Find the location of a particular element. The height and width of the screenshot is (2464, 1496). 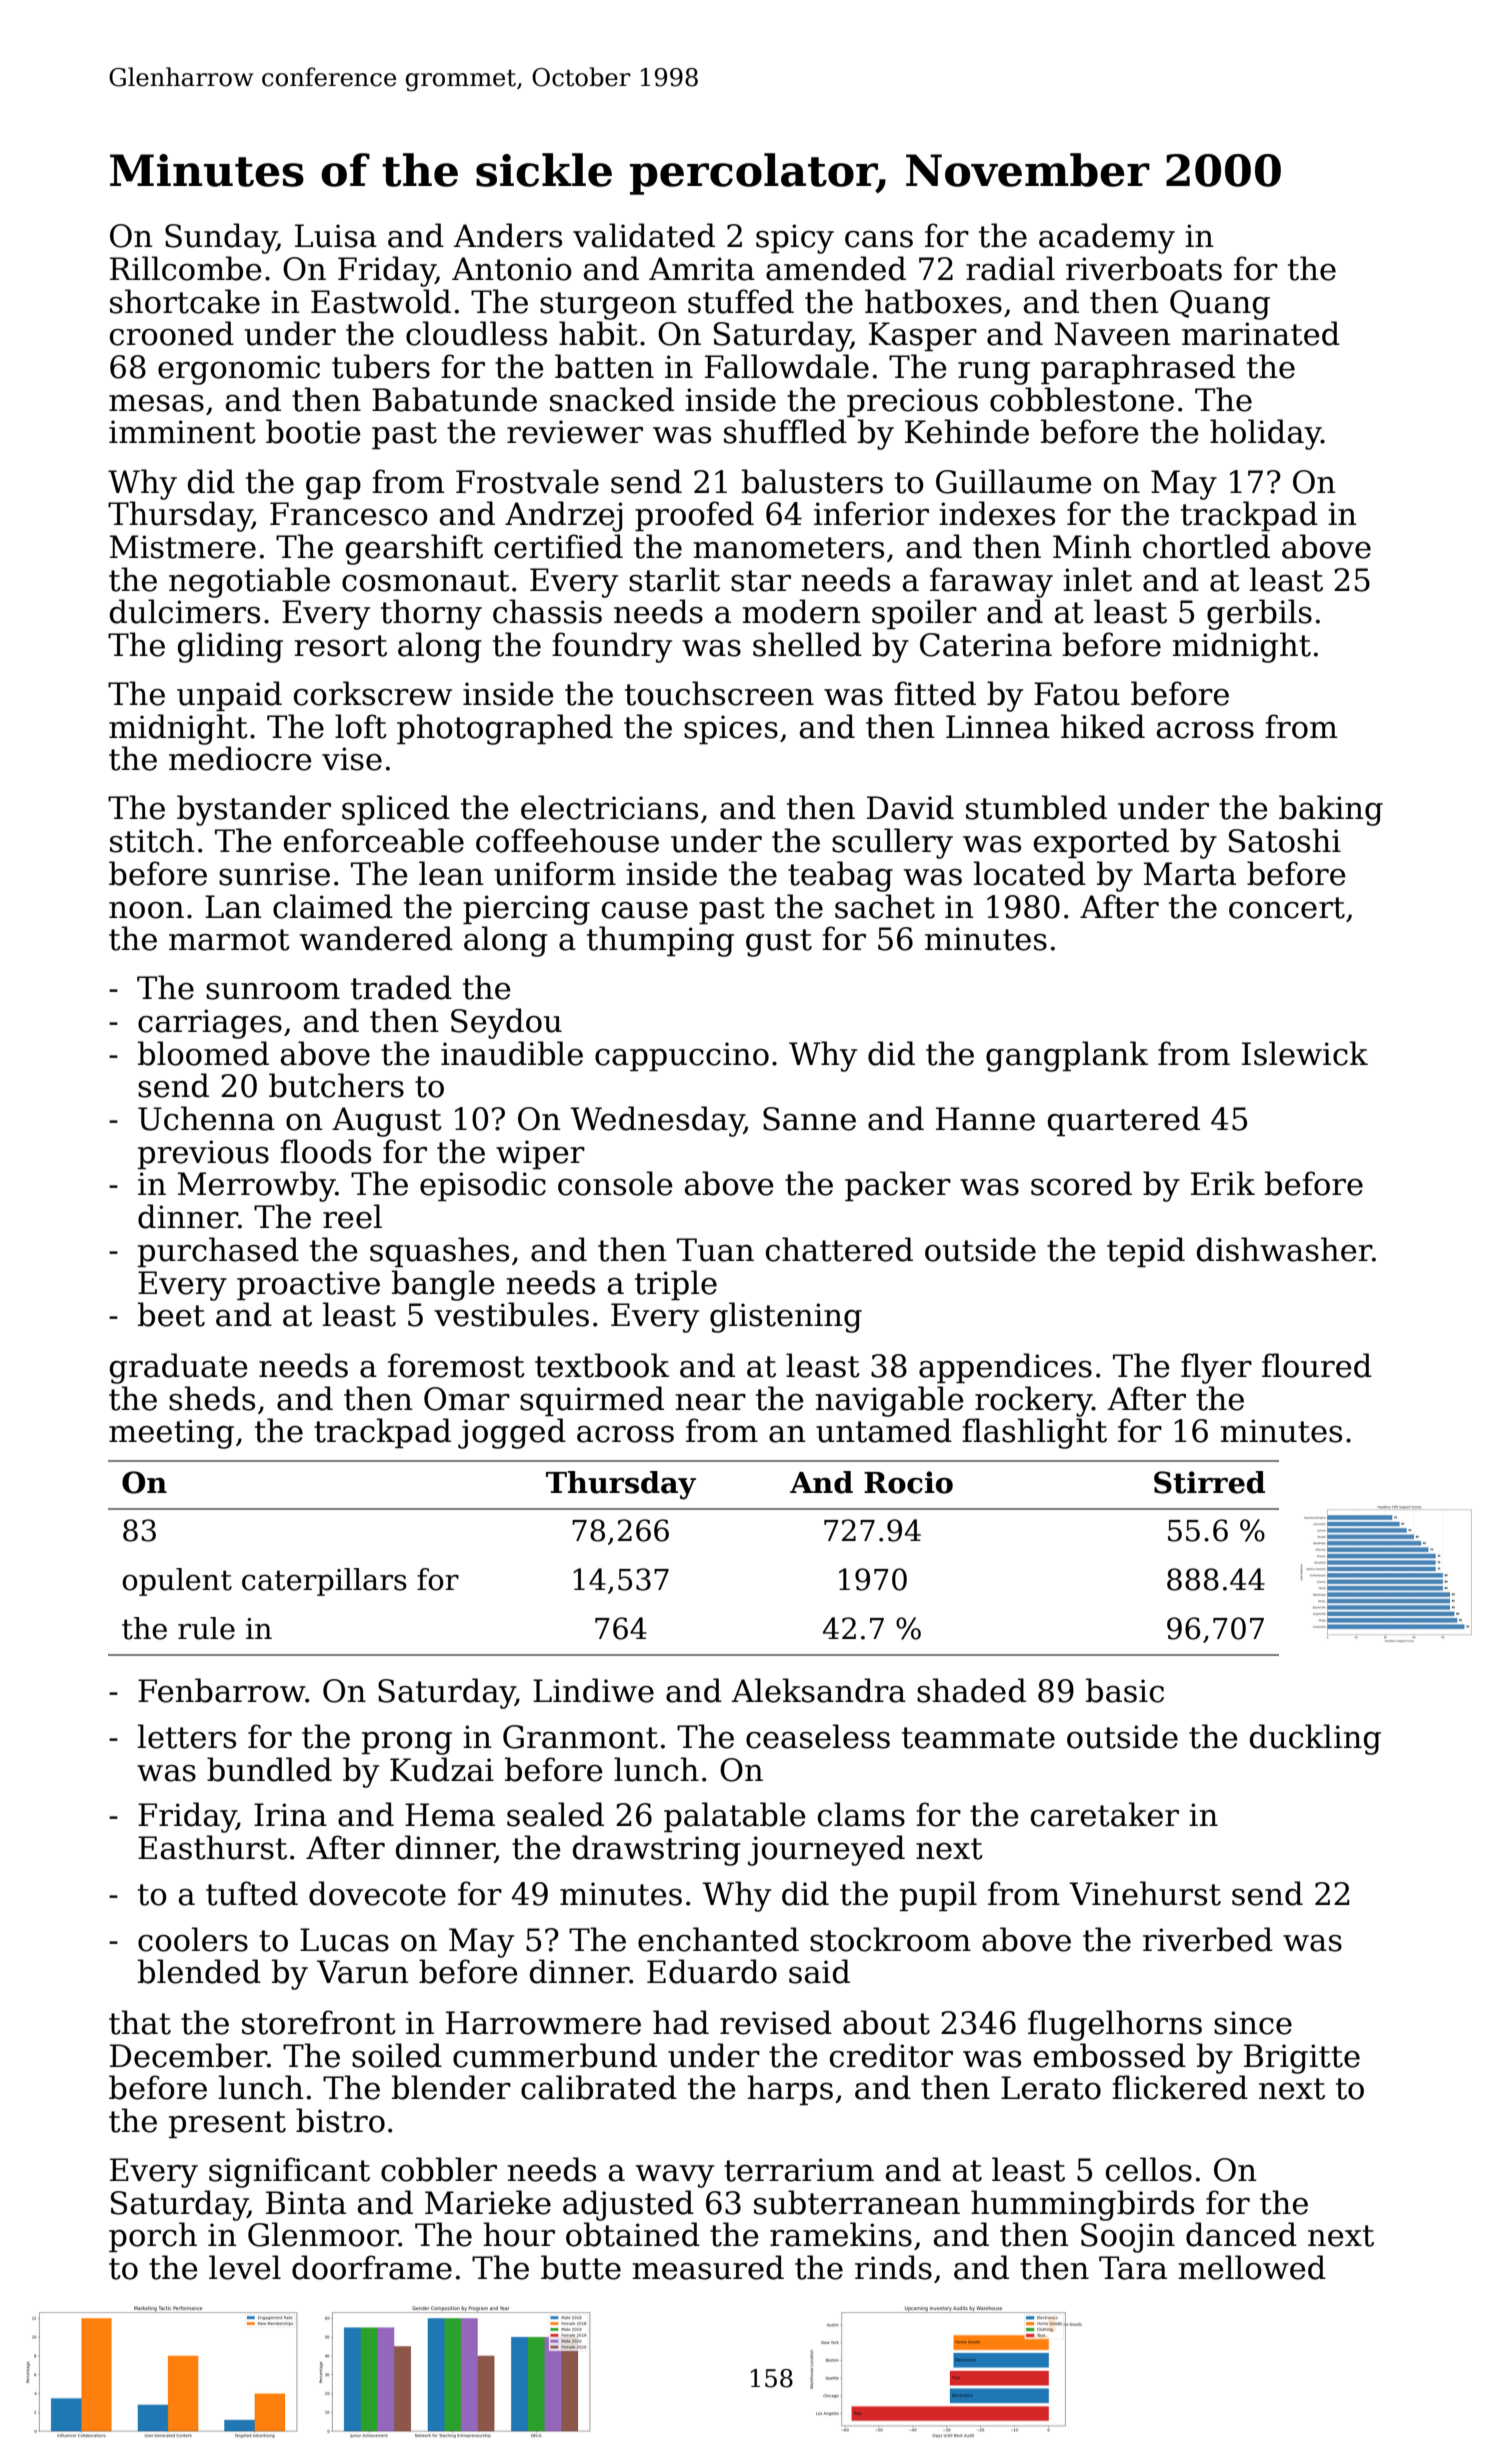

cappuccino is located at coordinates (682, 1056).
